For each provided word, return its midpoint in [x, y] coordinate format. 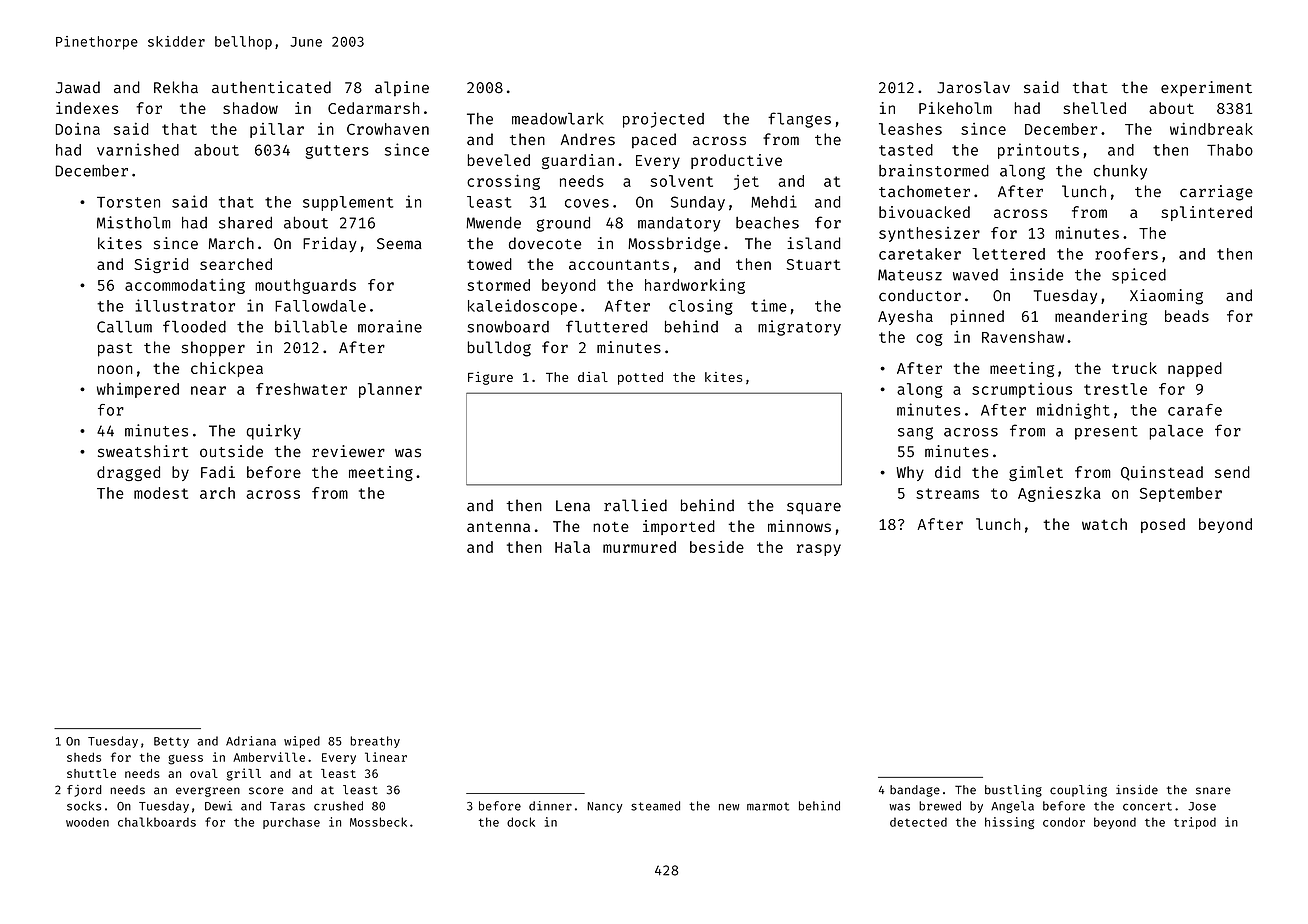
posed [1163, 525]
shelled [1094, 108]
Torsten [128, 202]
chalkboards [157, 822]
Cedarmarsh [373, 108]
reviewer [348, 451]
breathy [375, 742]
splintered [1206, 213]
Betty [171, 742]
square [814, 508]
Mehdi [774, 201]
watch [1104, 524]
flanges [799, 120]
